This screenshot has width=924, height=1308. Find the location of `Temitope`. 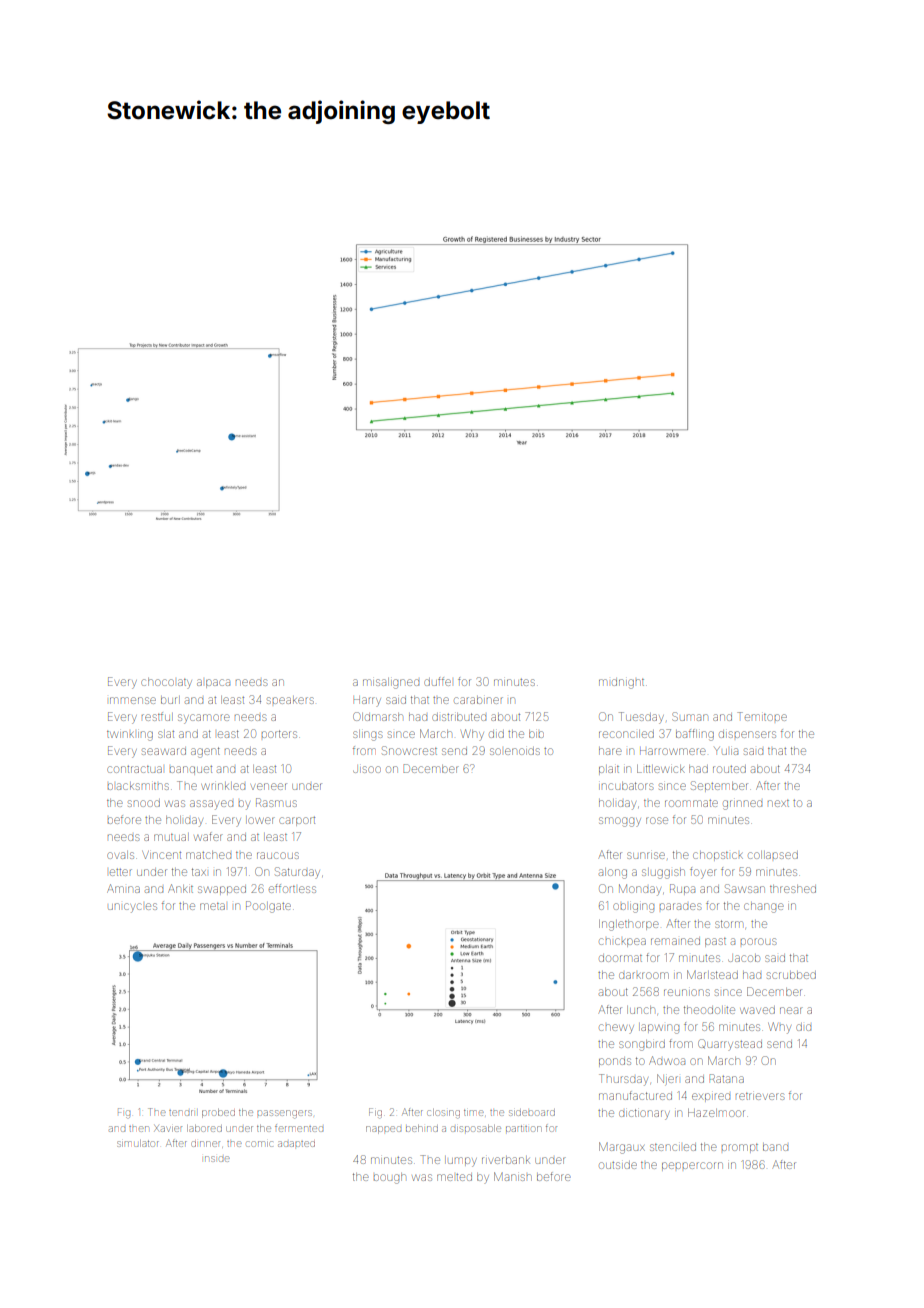

Temitope is located at coordinates (762, 716).
